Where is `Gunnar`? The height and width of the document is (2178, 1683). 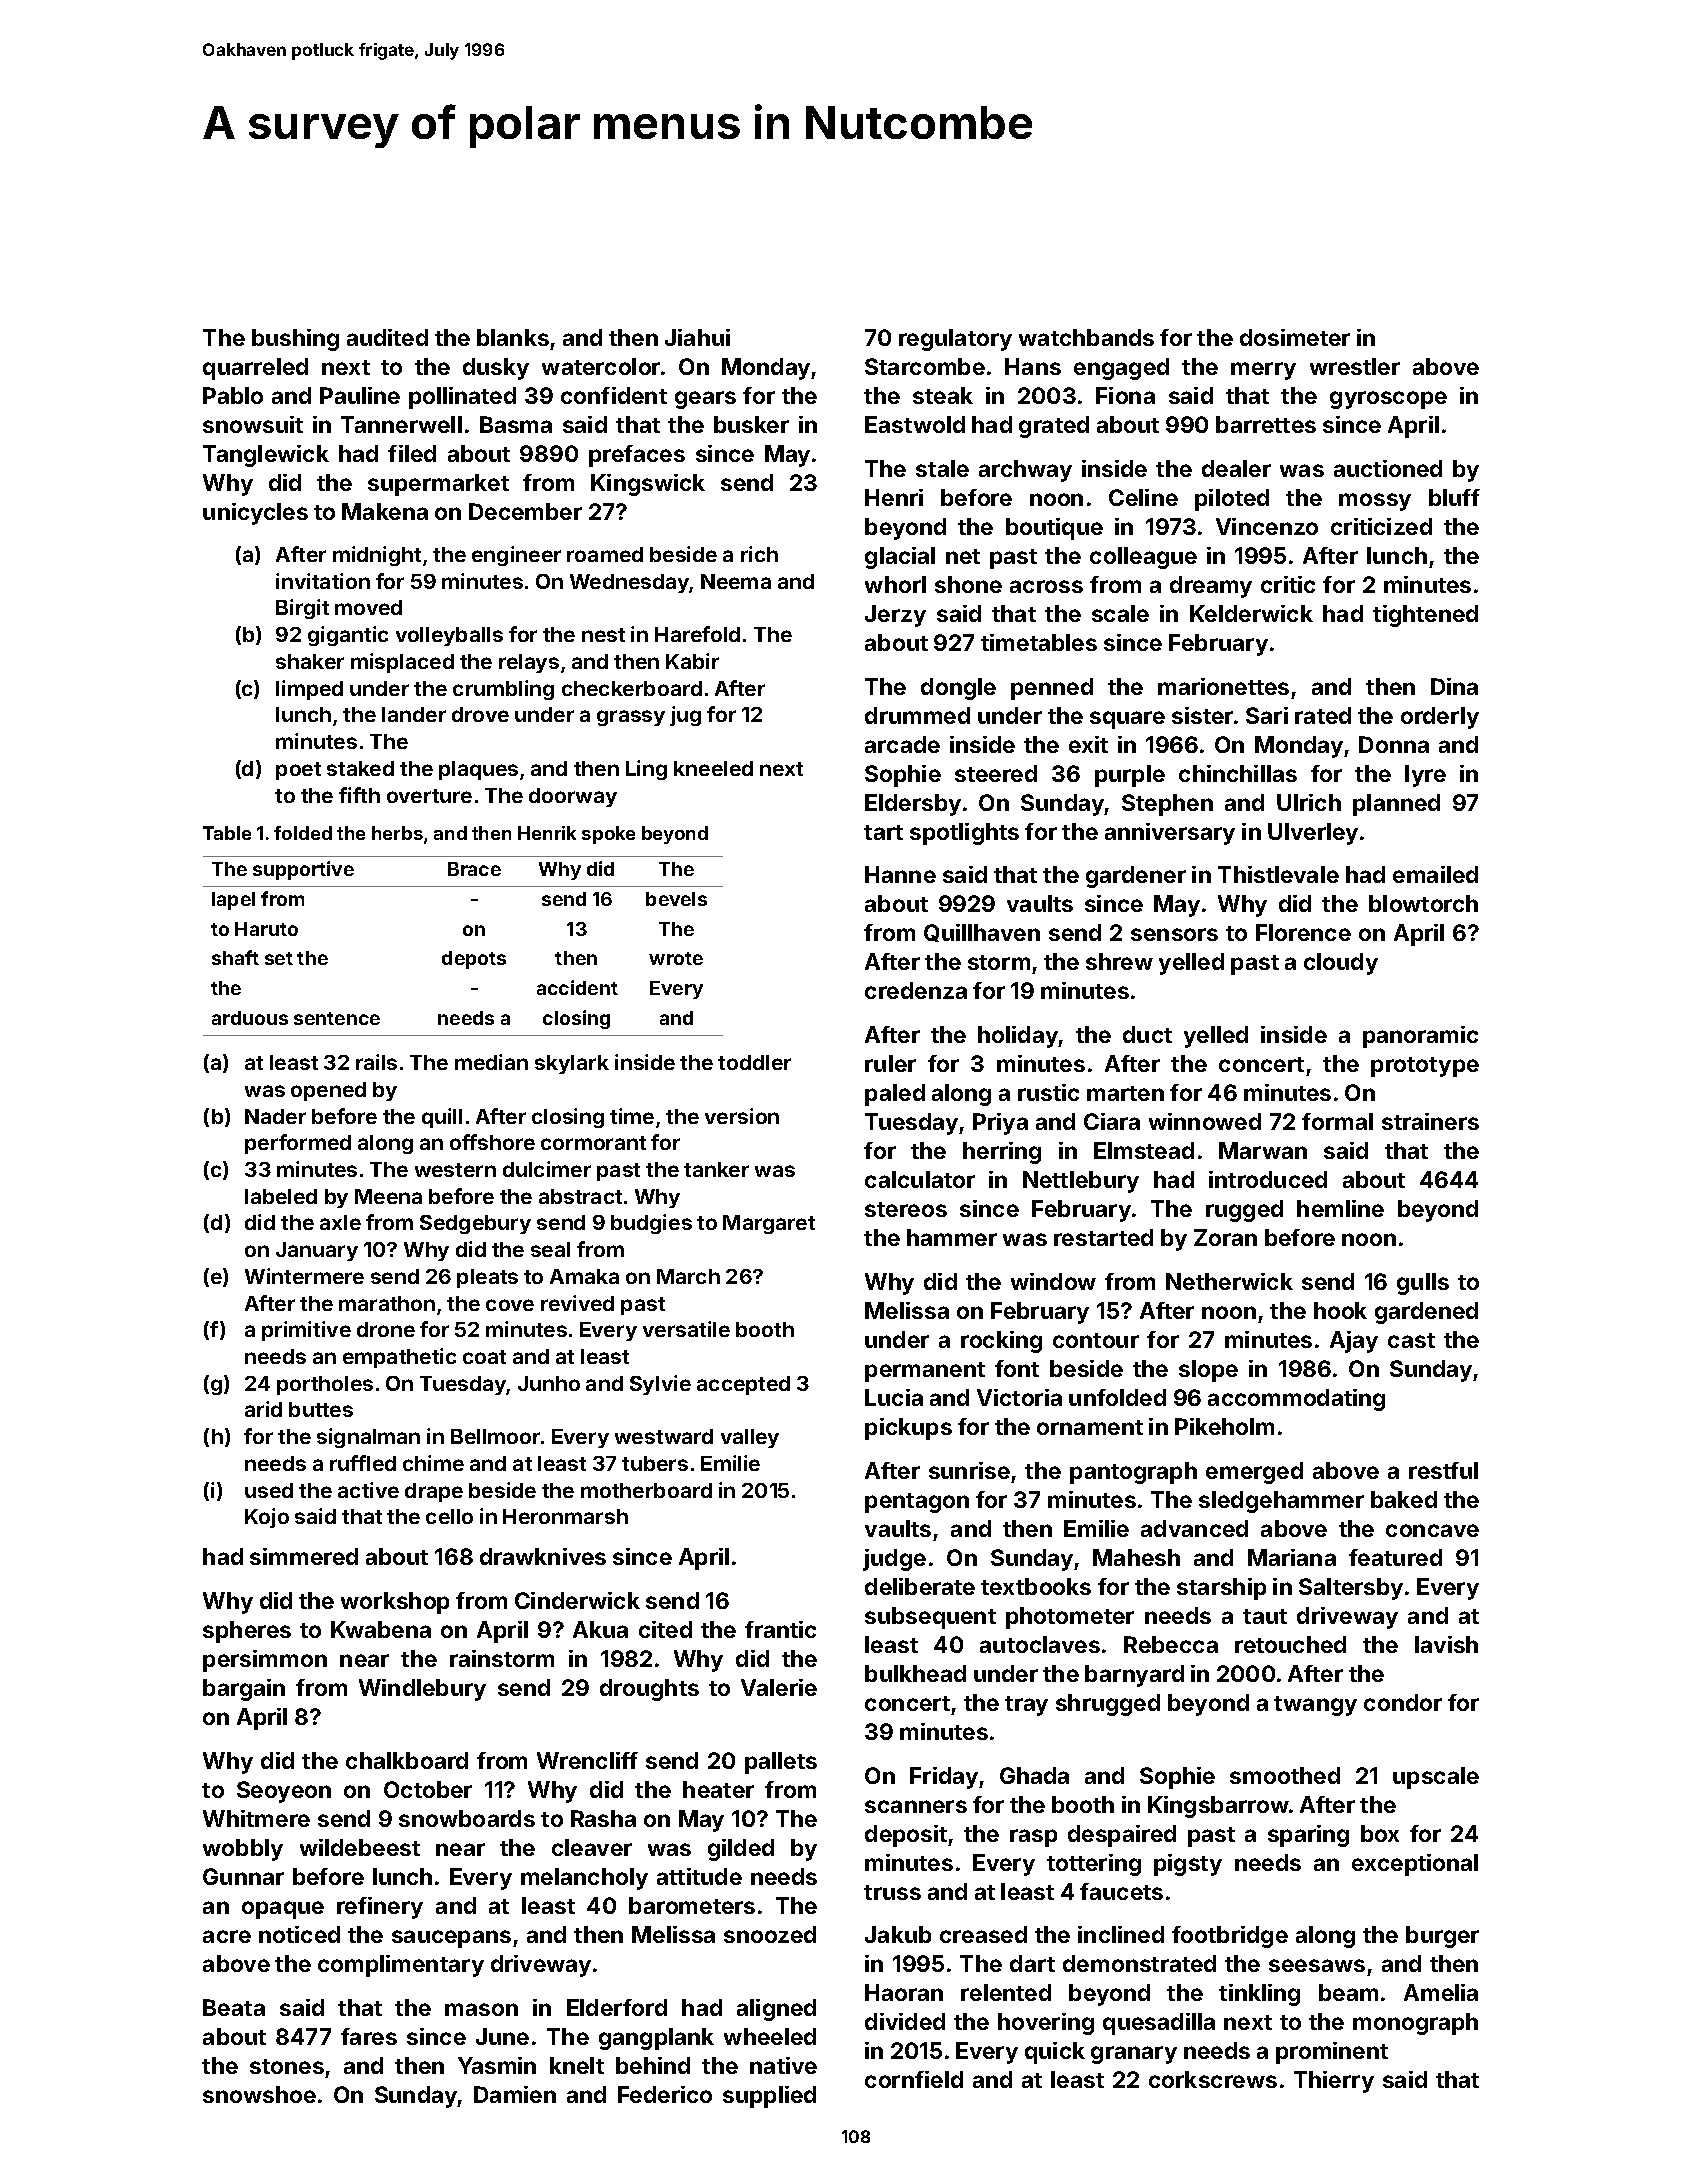
Gunnar is located at coordinates (243, 1876).
